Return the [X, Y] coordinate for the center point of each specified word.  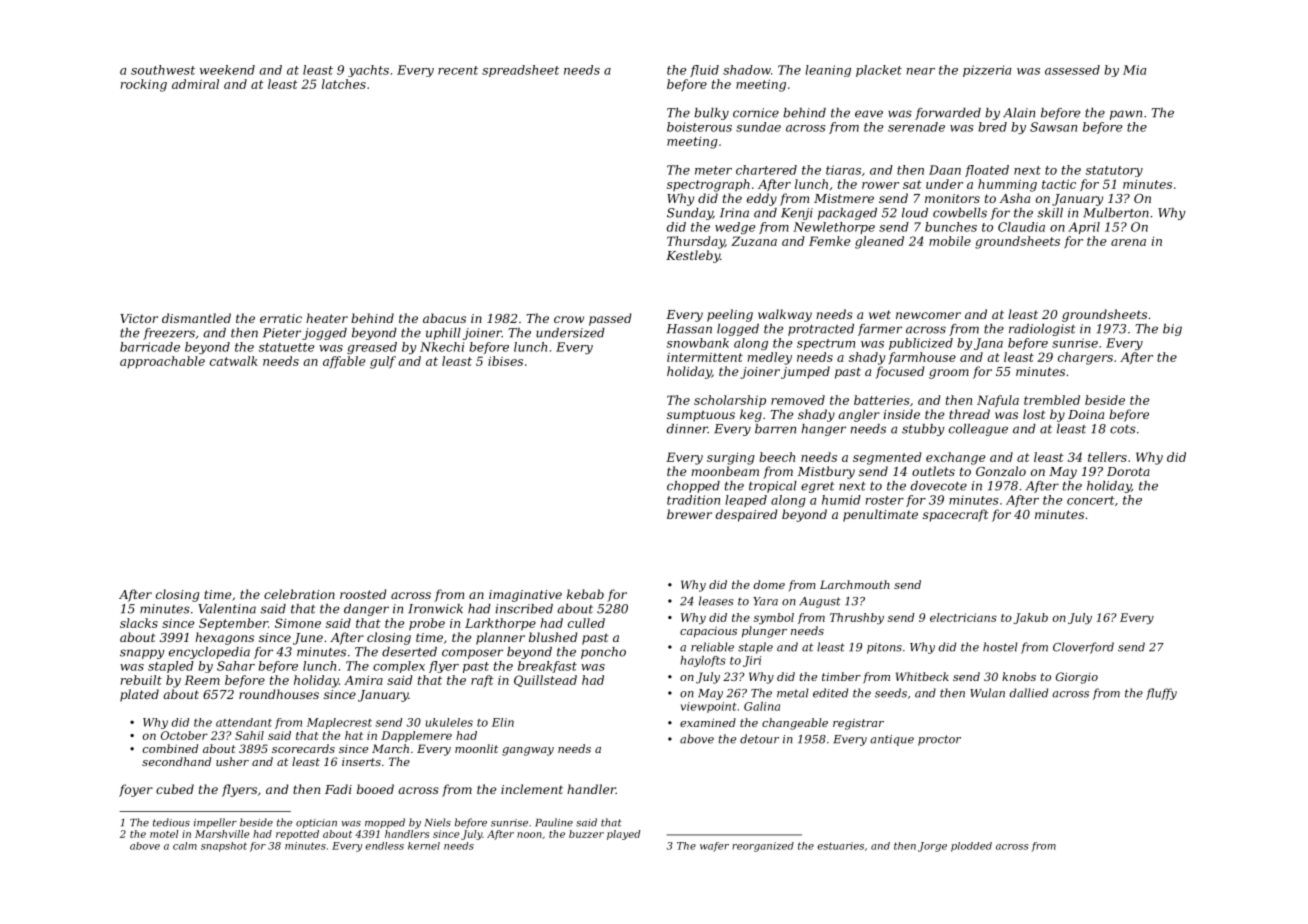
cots [1123, 429]
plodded [971, 847]
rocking [144, 85]
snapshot [224, 847]
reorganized [763, 847]
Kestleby [693, 256]
